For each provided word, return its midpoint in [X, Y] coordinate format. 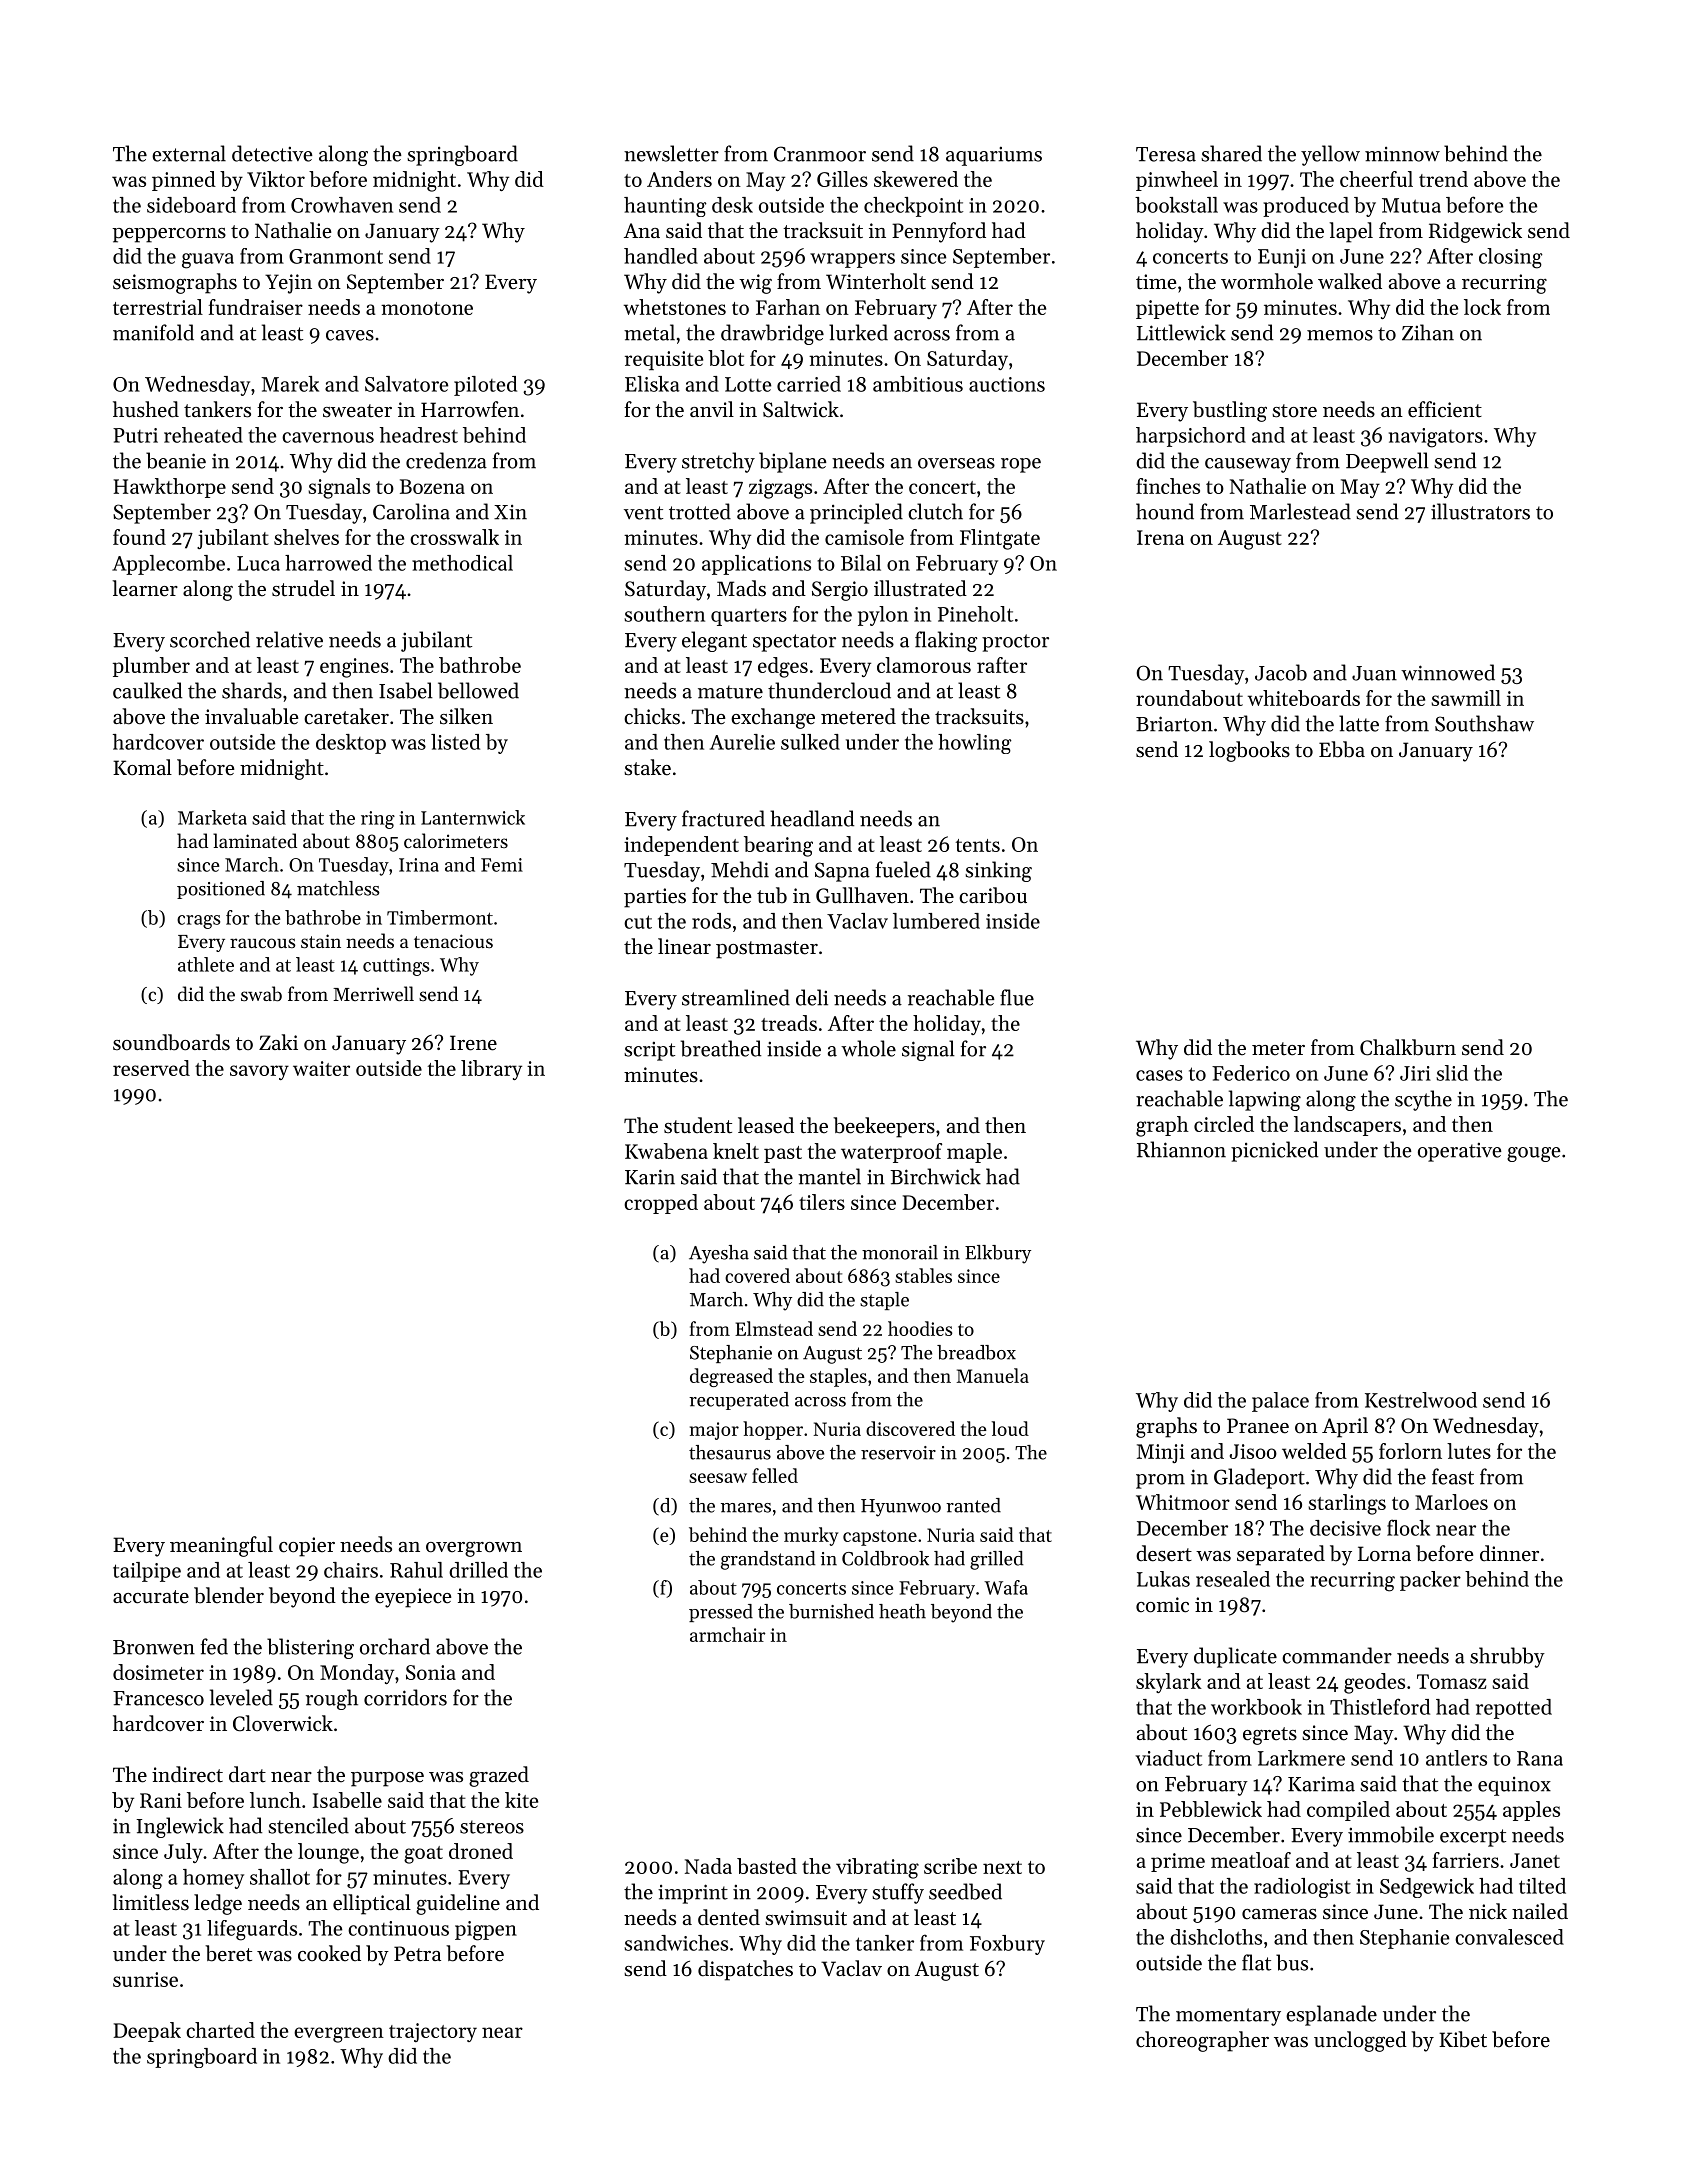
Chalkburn [1408, 1047]
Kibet [1463, 2039]
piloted [485, 386]
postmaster [767, 950]
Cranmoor [820, 154]
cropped [661, 1204]
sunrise [145, 1979]
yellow [1330, 155]
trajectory [433, 2032]
